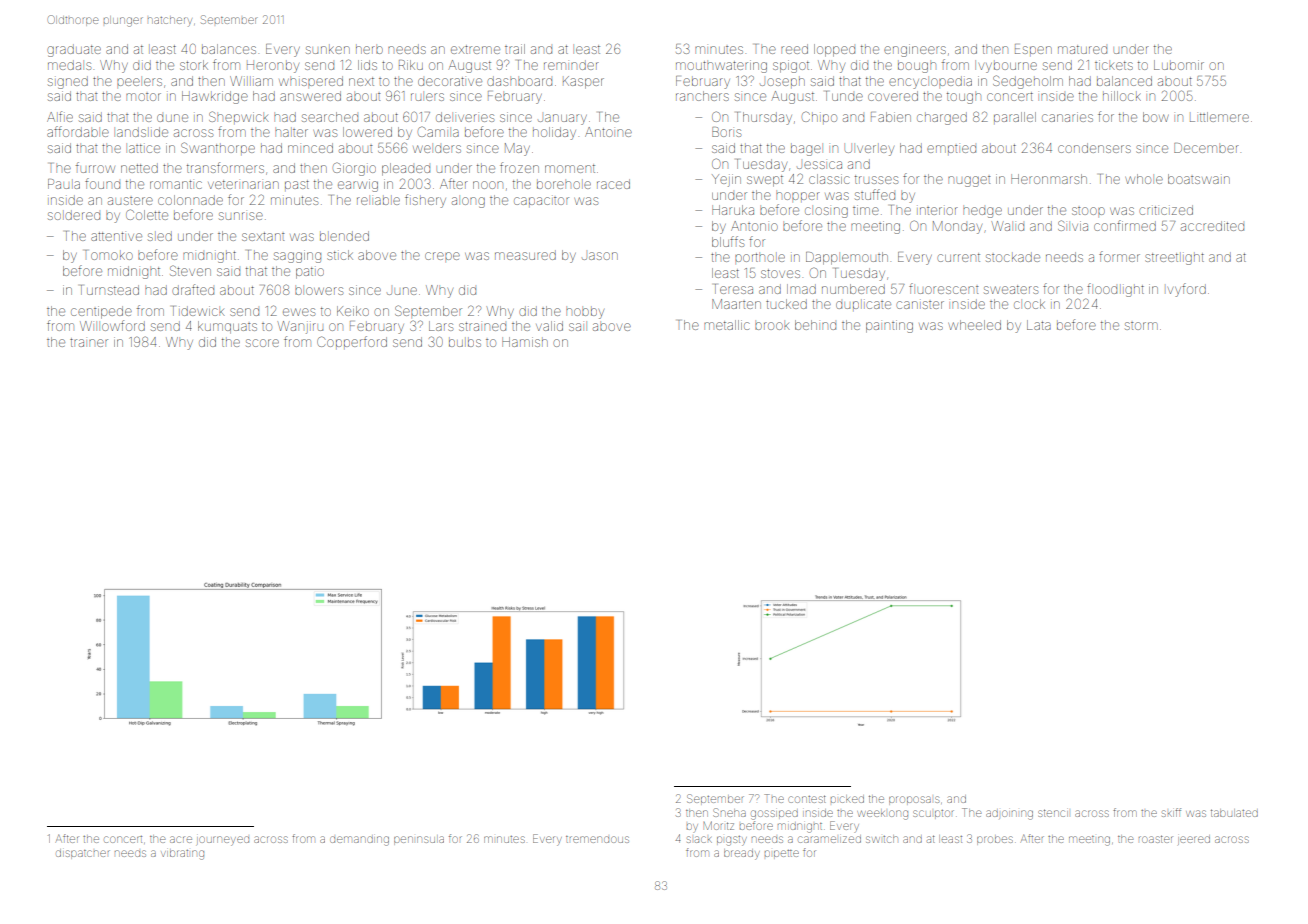 This screenshot has width=1308, height=924. What do you see at coordinates (1171, 812) in the screenshot?
I see `skiff` at bounding box center [1171, 812].
